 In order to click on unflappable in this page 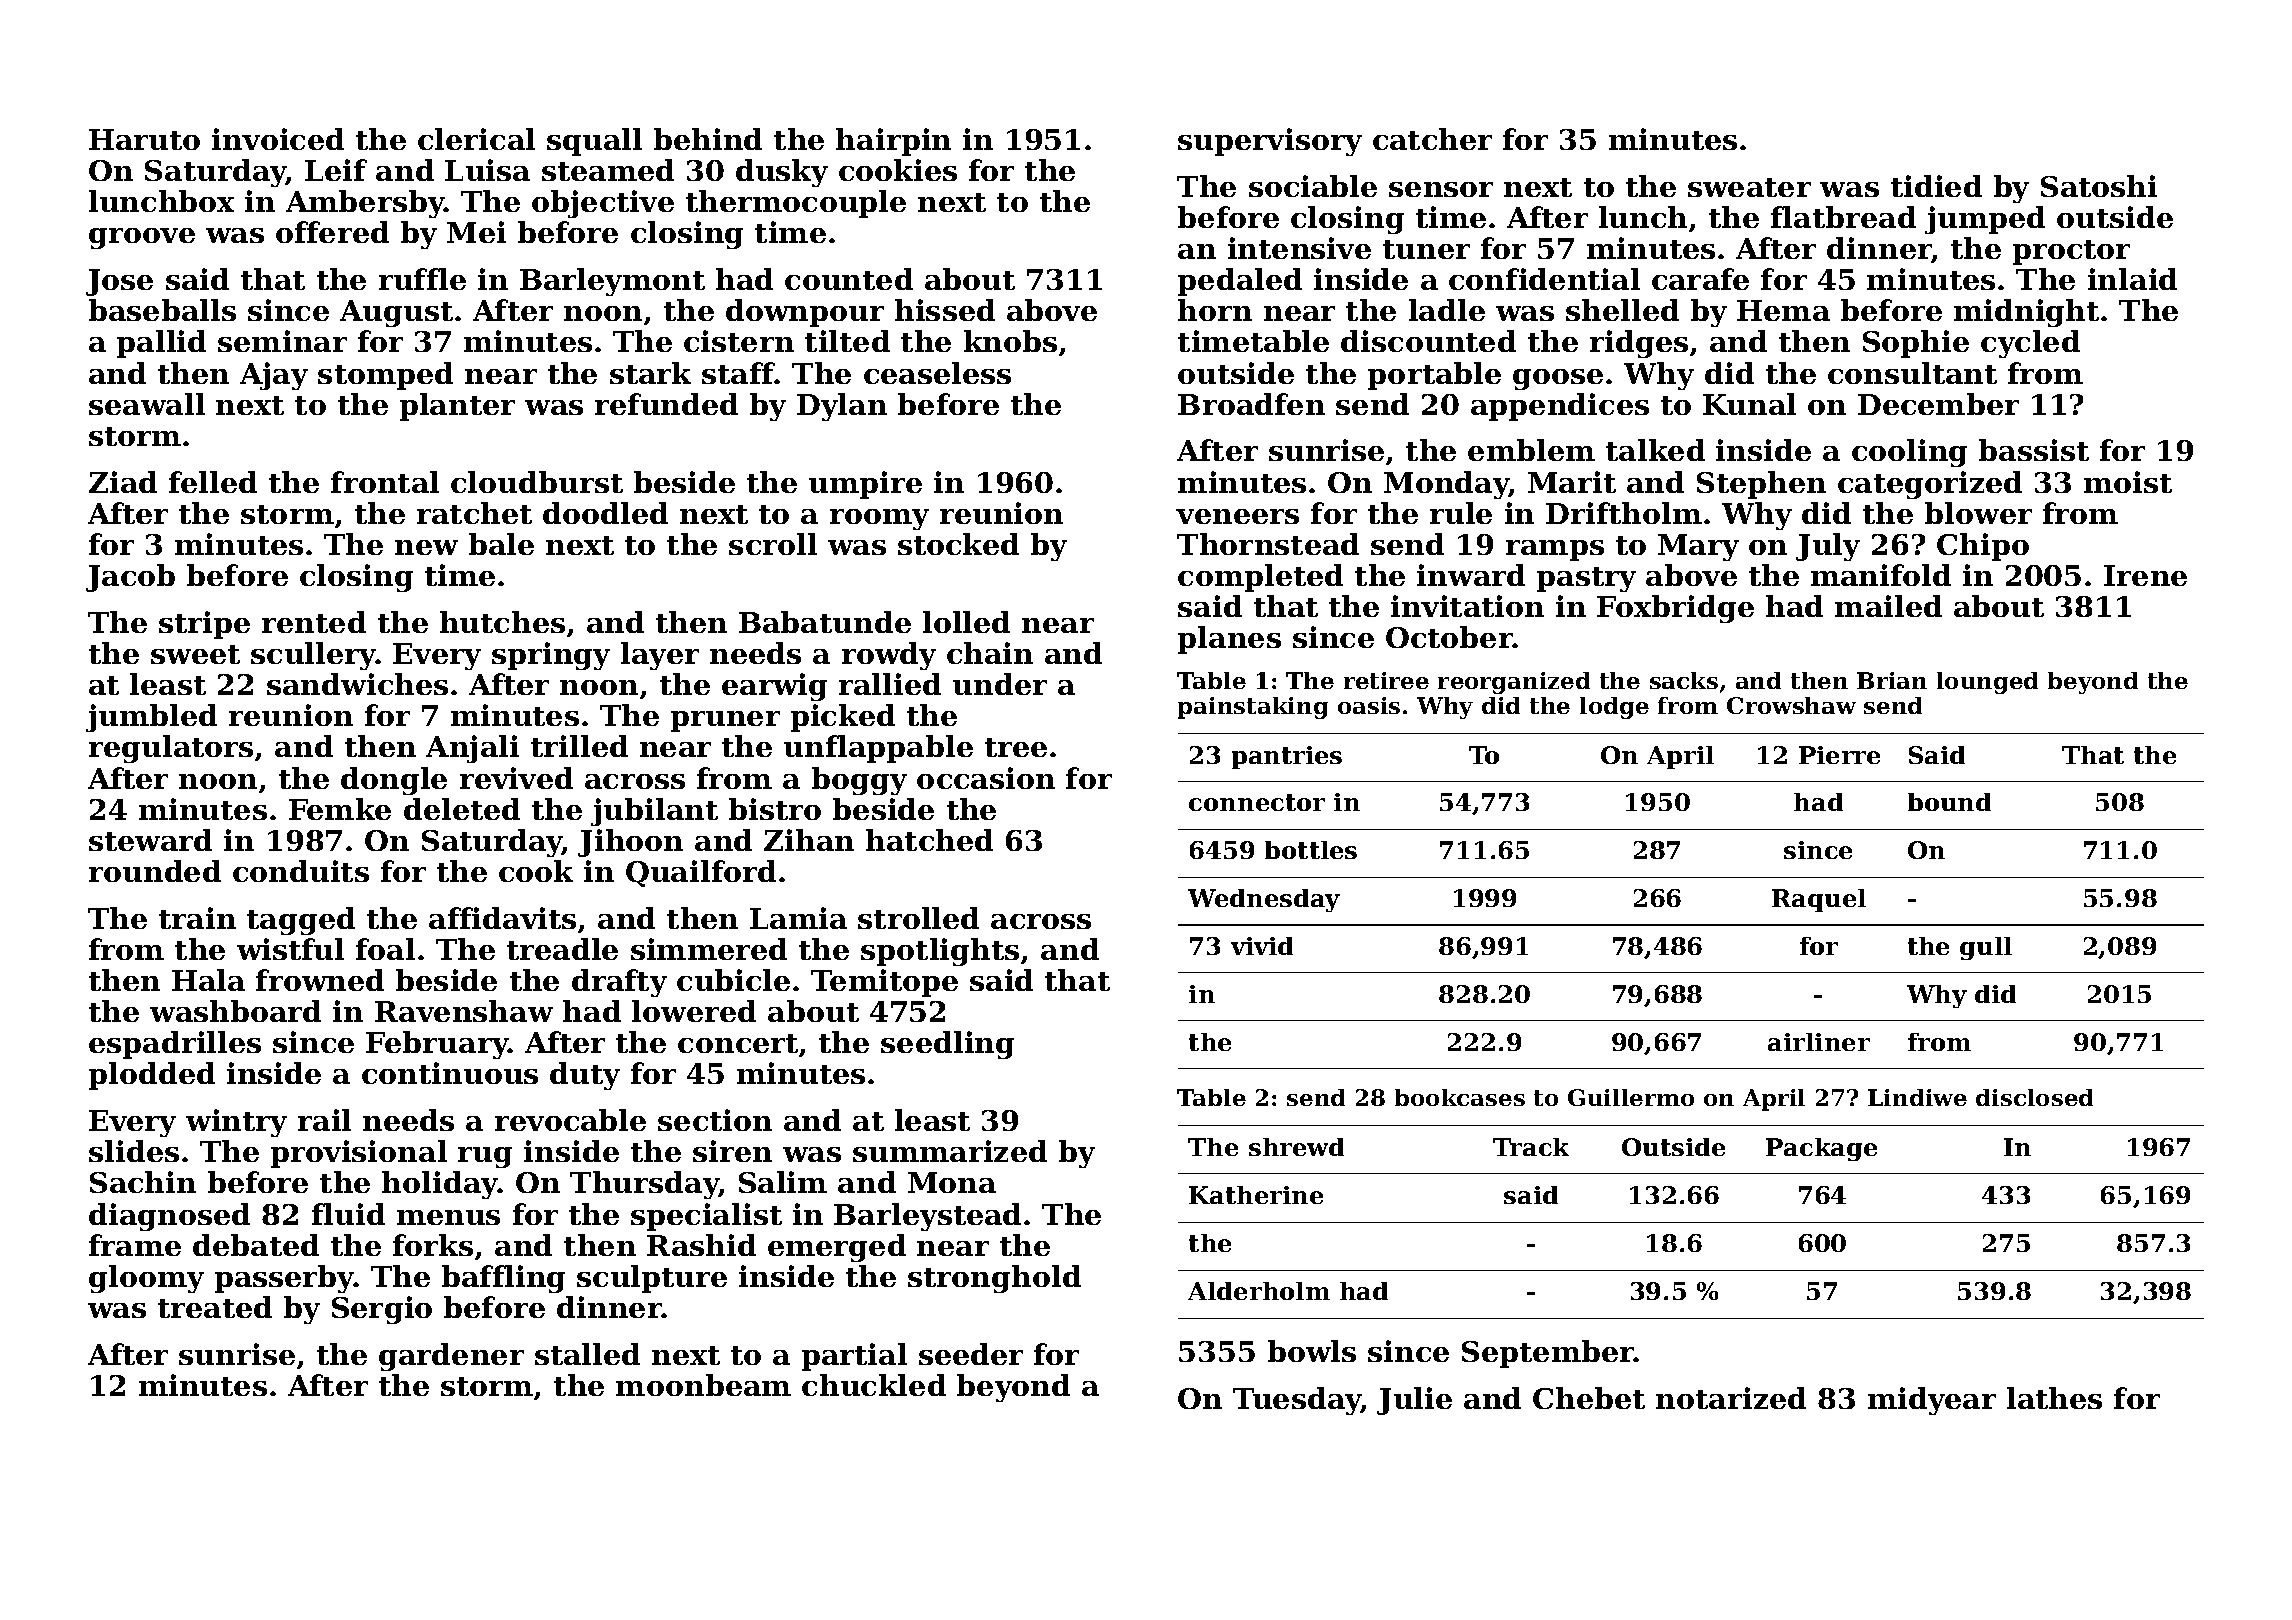, I will do `click(878, 749)`.
